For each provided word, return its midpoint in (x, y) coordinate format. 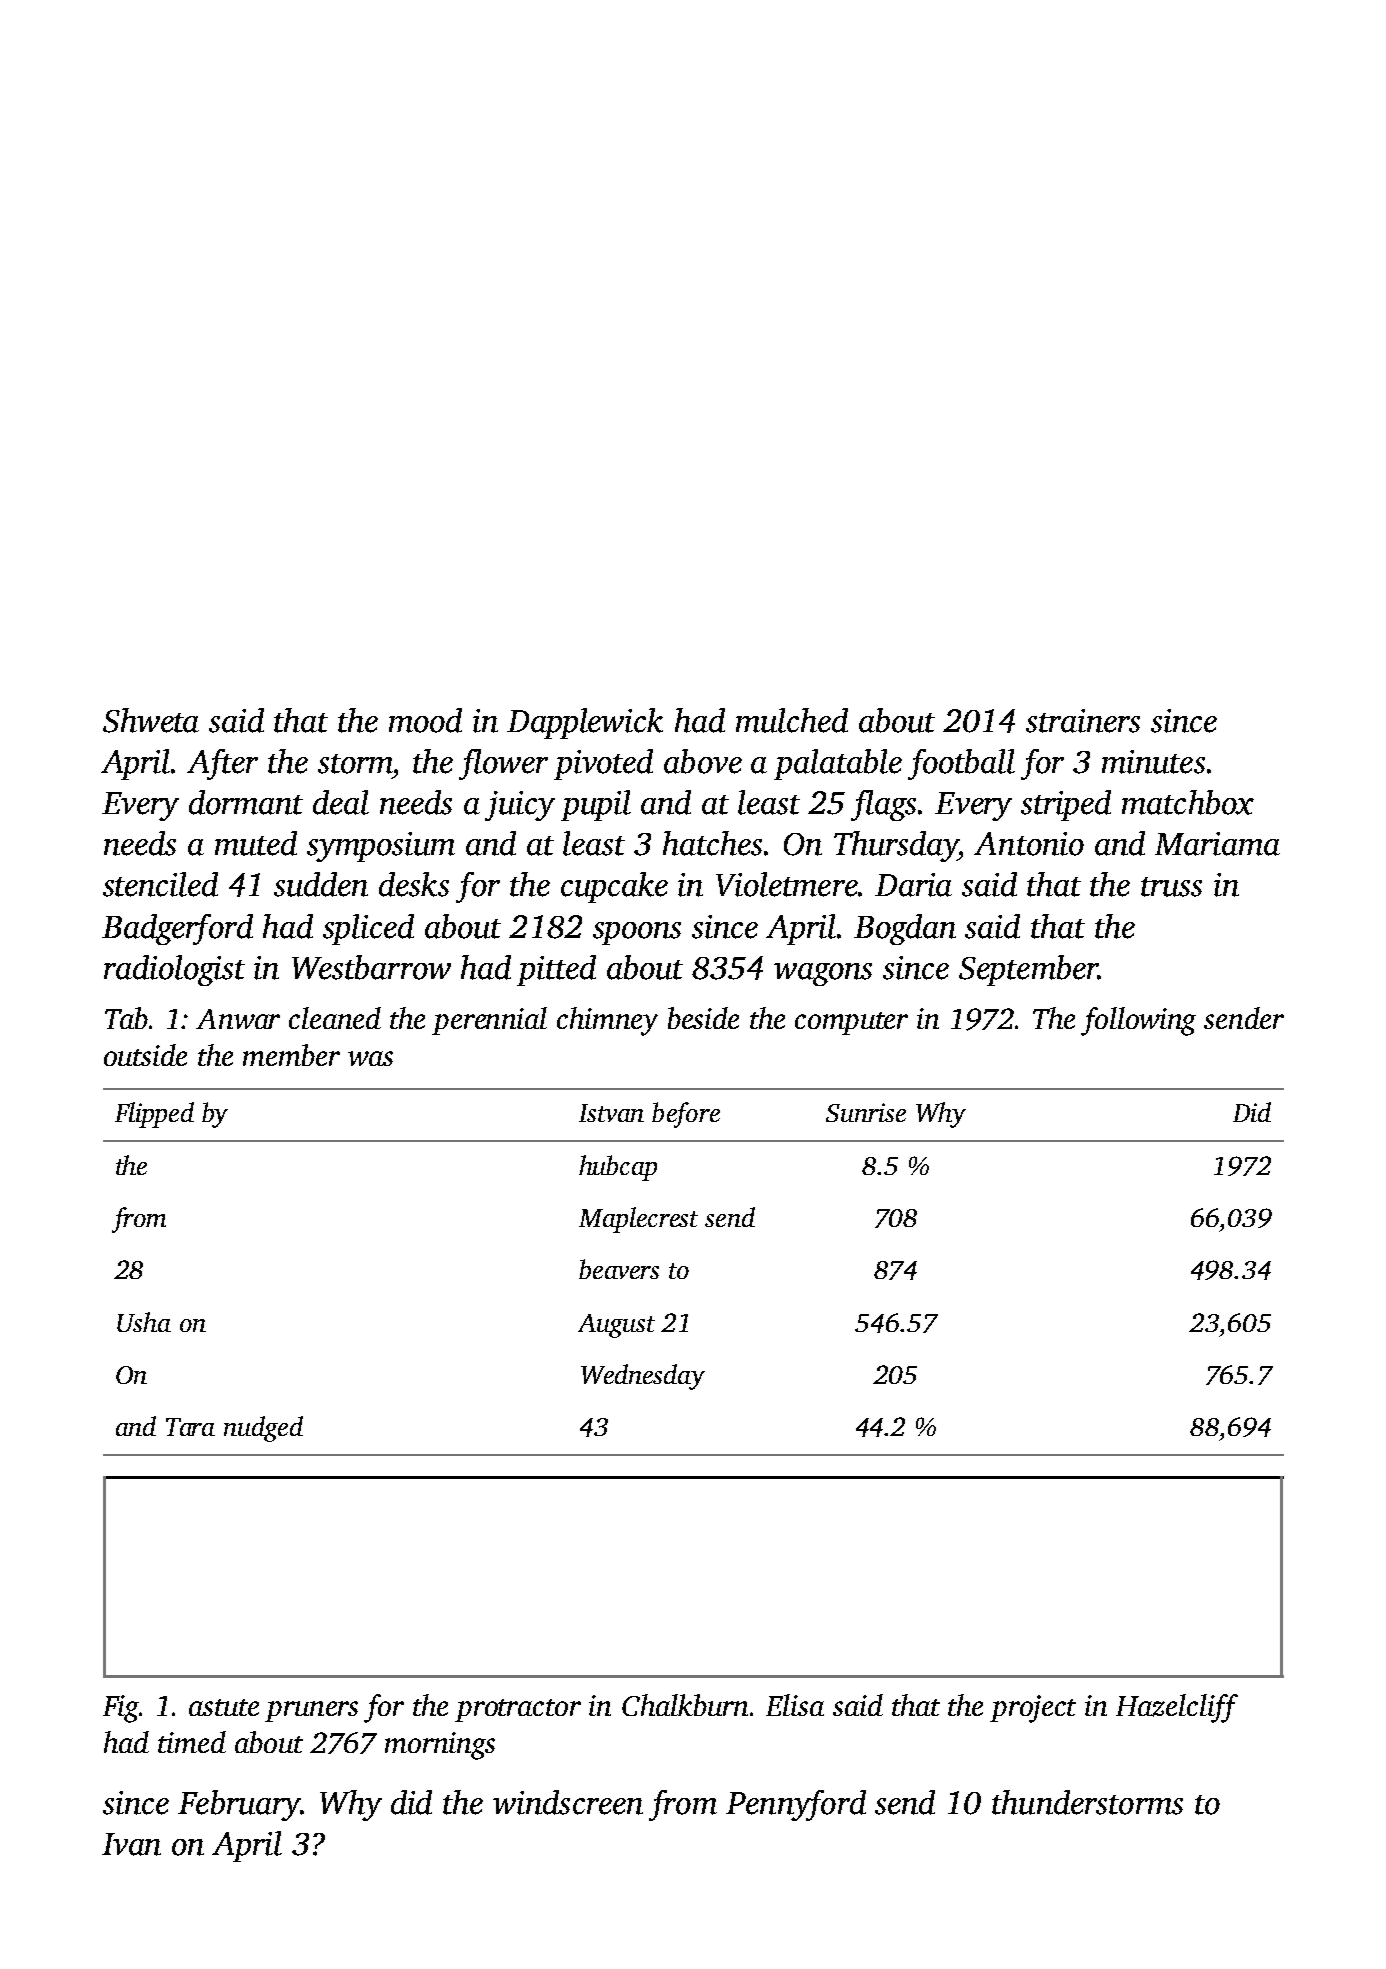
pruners (311, 1711)
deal (341, 802)
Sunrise (866, 1112)
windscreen (568, 1802)
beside (703, 1018)
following (1138, 1021)
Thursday (896, 846)
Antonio (1029, 844)
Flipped (154, 1115)
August (616, 1326)
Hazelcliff (1177, 1708)
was (370, 1058)
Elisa (795, 1705)
